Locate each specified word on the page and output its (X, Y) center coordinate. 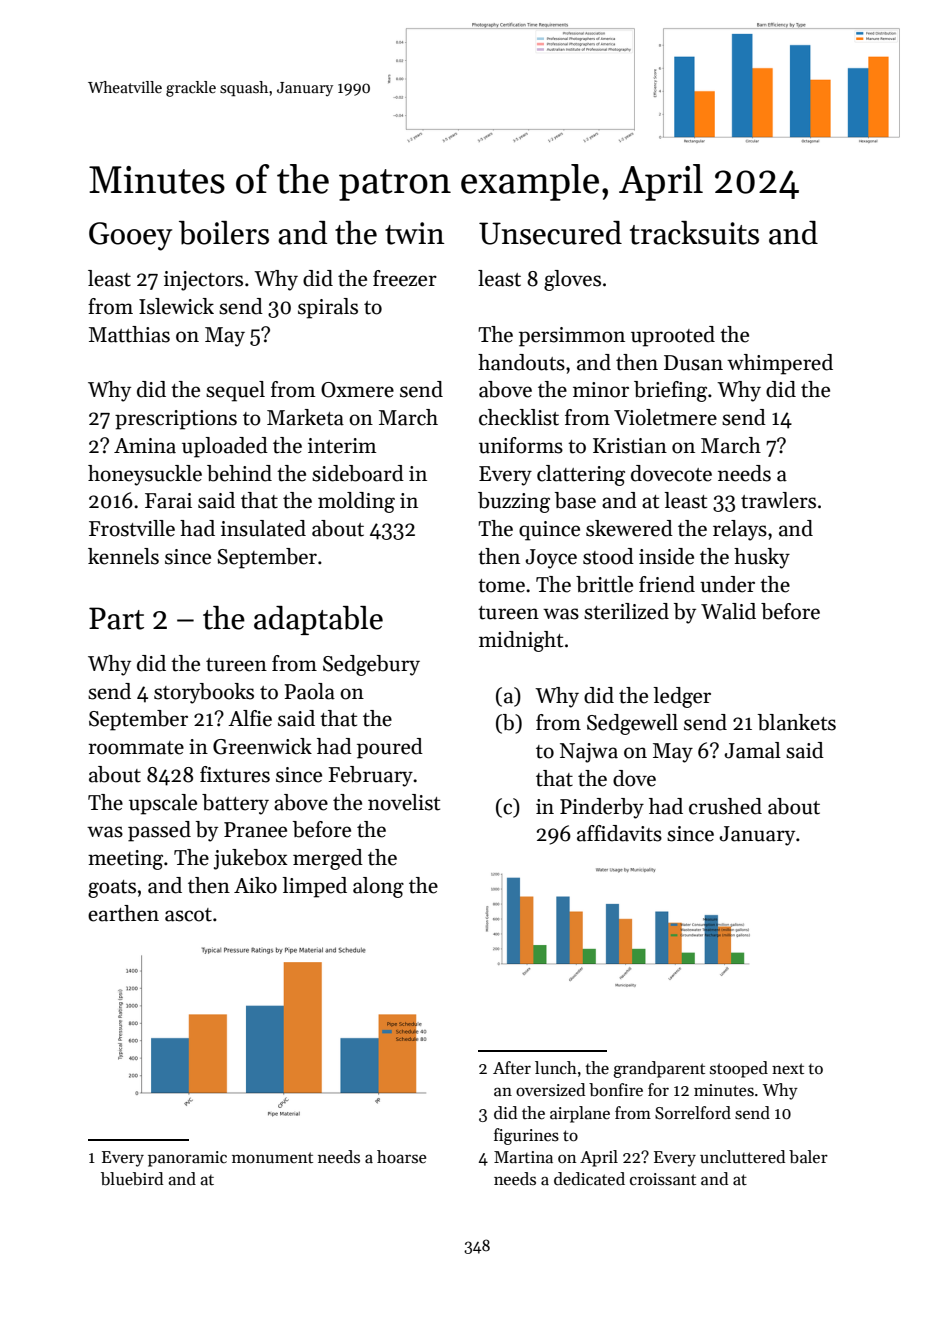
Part (116, 618)
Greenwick (262, 746)
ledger (682, 697)
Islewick (176, 306)
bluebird (132, 1179)
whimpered (780, 364)
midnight (521, 641)
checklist (519, 417)
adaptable (318, 620)
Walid (728, 611)
